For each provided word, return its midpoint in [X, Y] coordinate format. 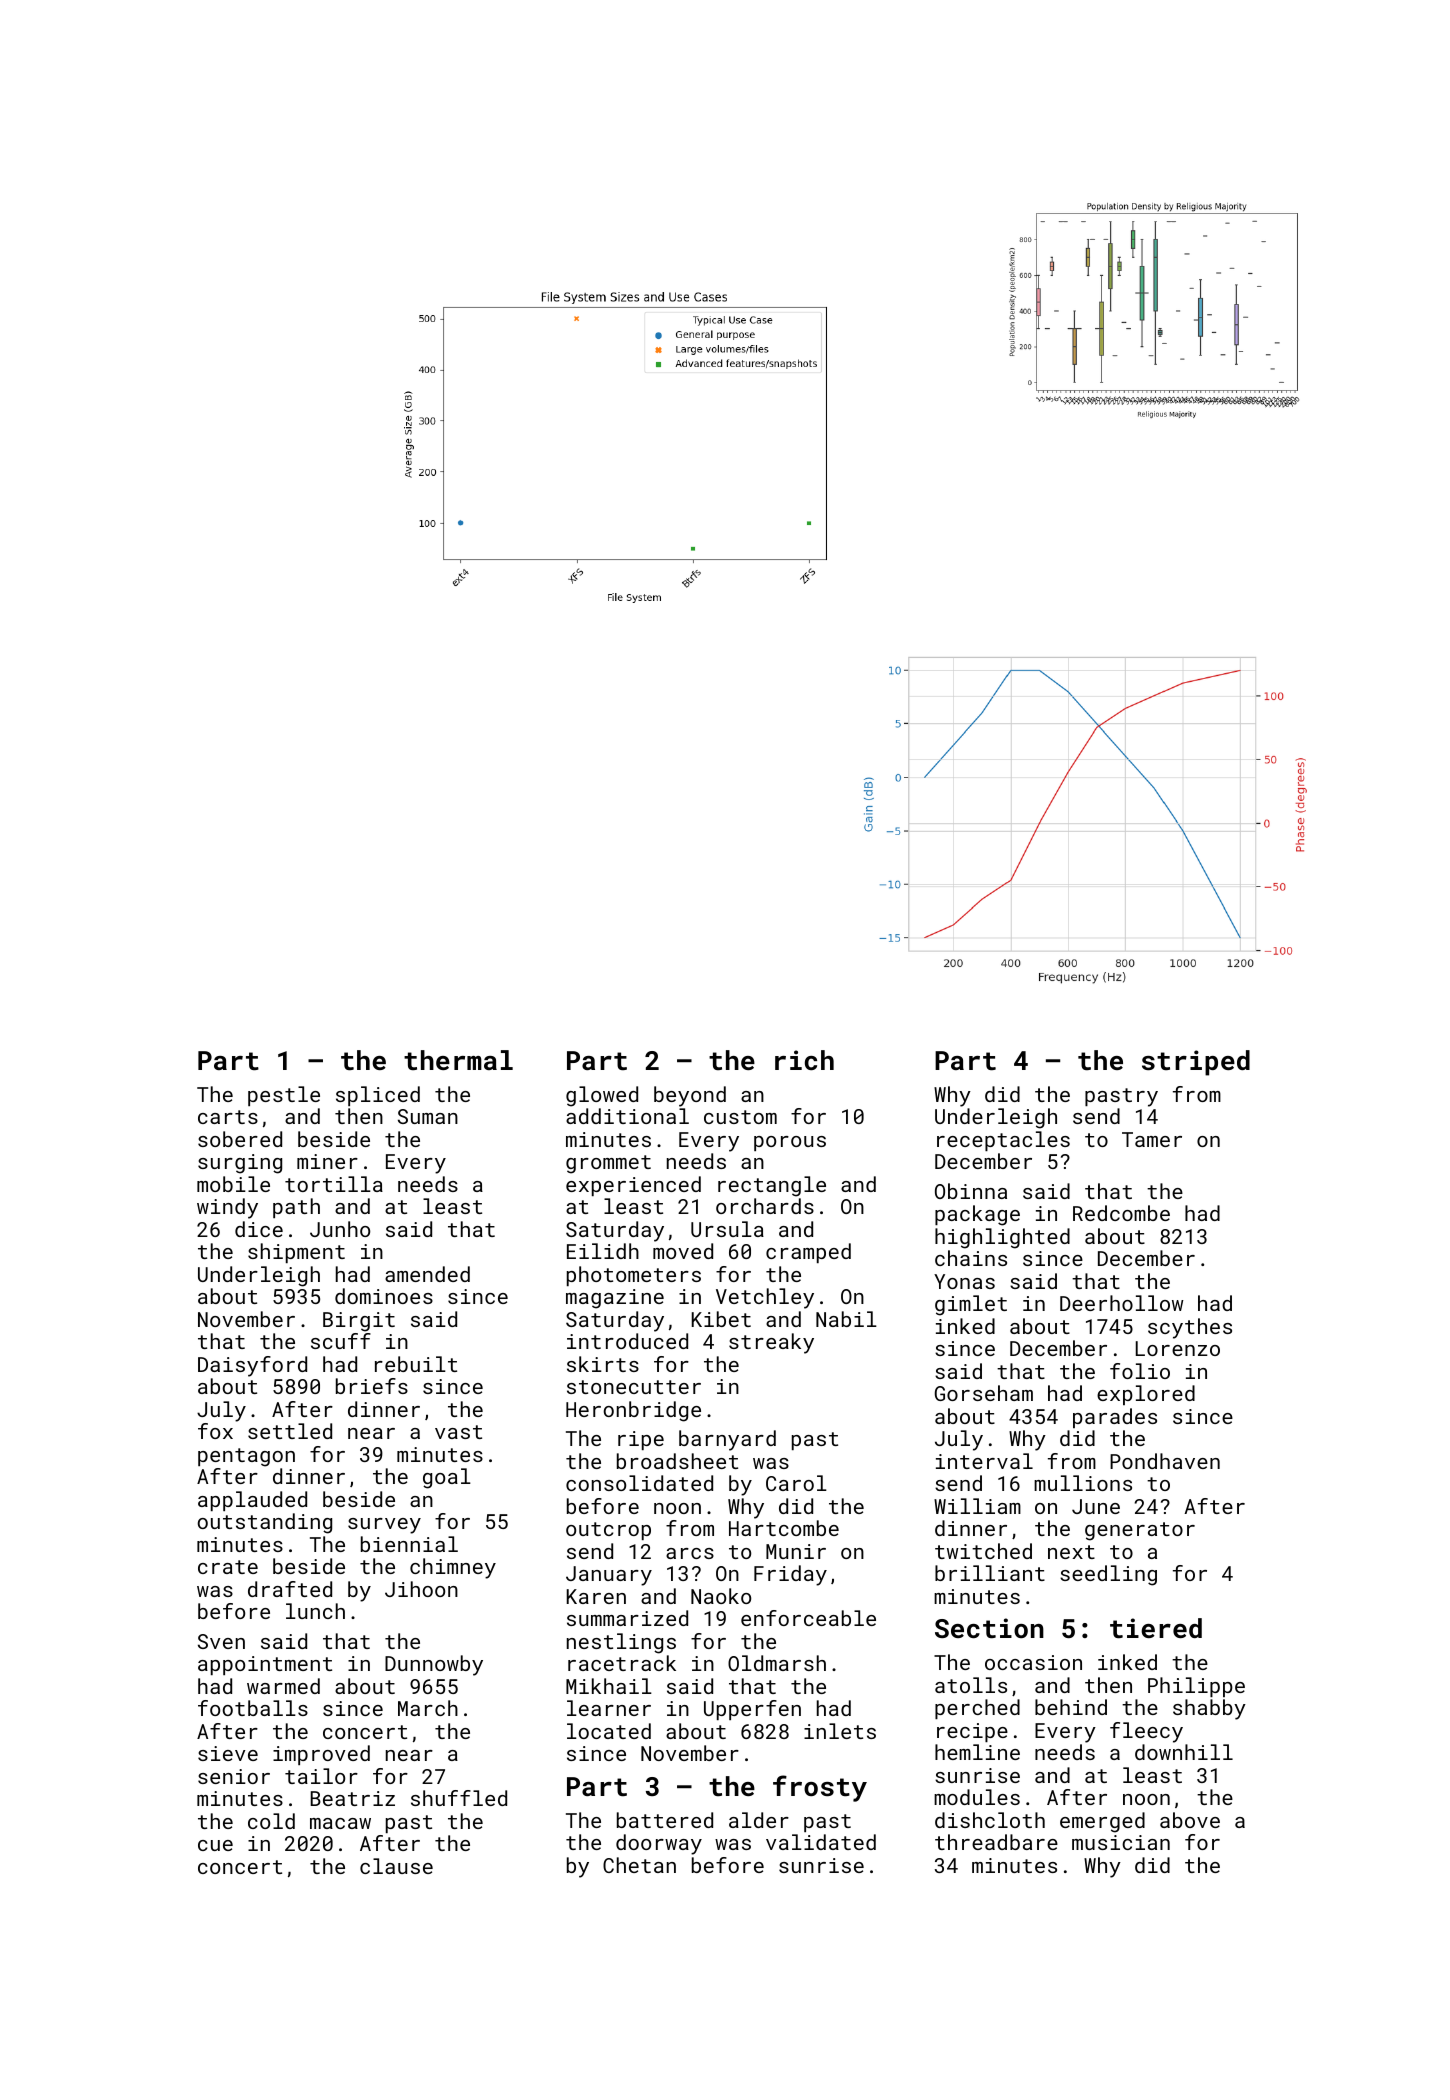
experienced [633, 1186]
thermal [458, 1060]
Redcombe [1121, 1213]
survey [384, 1526]
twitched [983, 1551]
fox [215, 1431]
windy [227, 1208]
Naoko [721, 1596]
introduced [627, 1341]
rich [804, 1060]
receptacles [1003, 1141]
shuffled [459, 1798]
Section [989, 1628]
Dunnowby [434, 1665]
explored [1146, 1395]
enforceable [808, 1618]
